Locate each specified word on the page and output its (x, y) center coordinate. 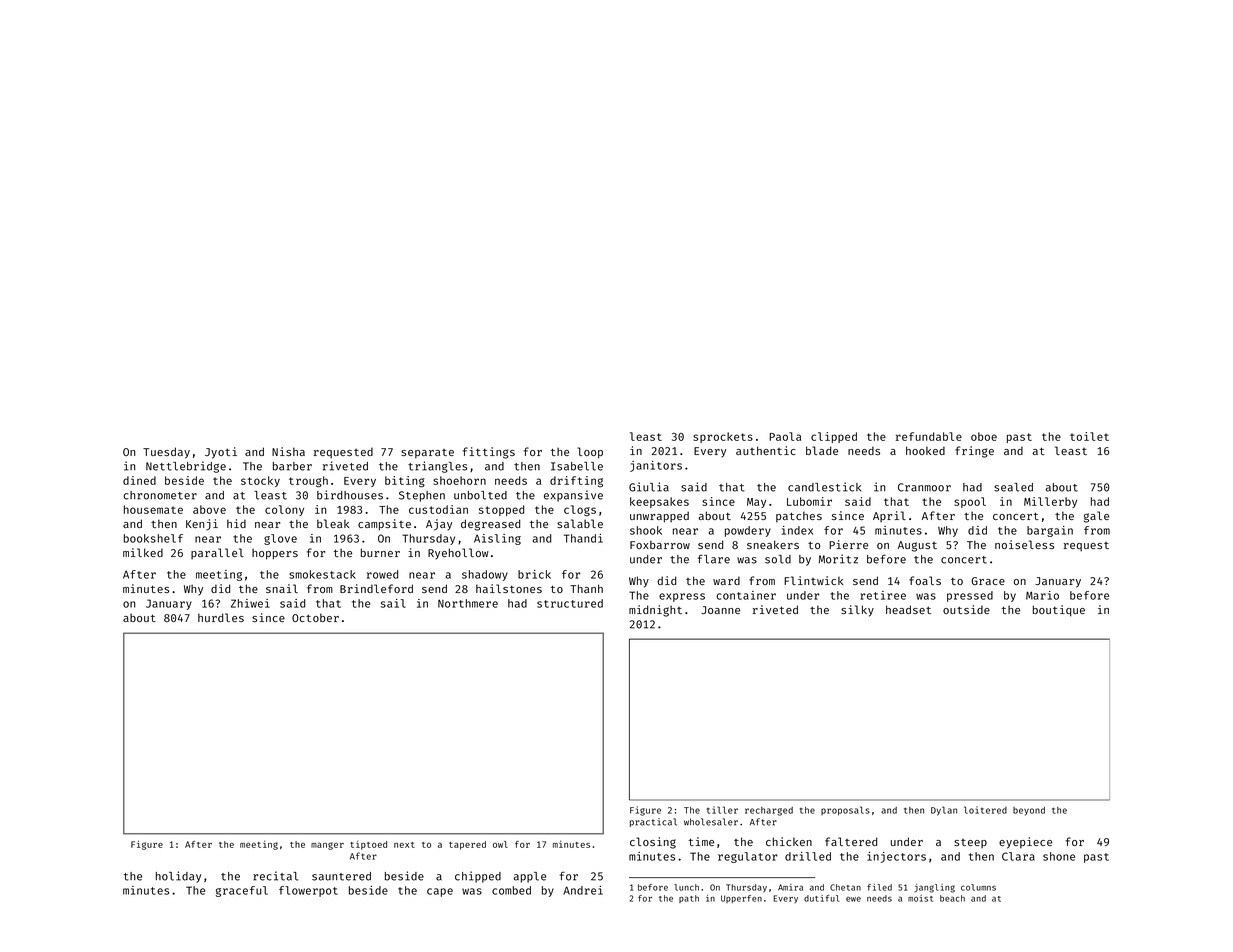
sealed (1013, 487)
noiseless (1024, 544)
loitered (985, 810)
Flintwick (813, 580)
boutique (1059, 611)
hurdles (221, 617)
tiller (722, 810)
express (682, 597)
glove (280, 539)
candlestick (824, 487)
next (404, 845)
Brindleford (376, 588)
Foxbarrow (660, 544)
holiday (178, 877)
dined (139, 480)
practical (653, 822)
